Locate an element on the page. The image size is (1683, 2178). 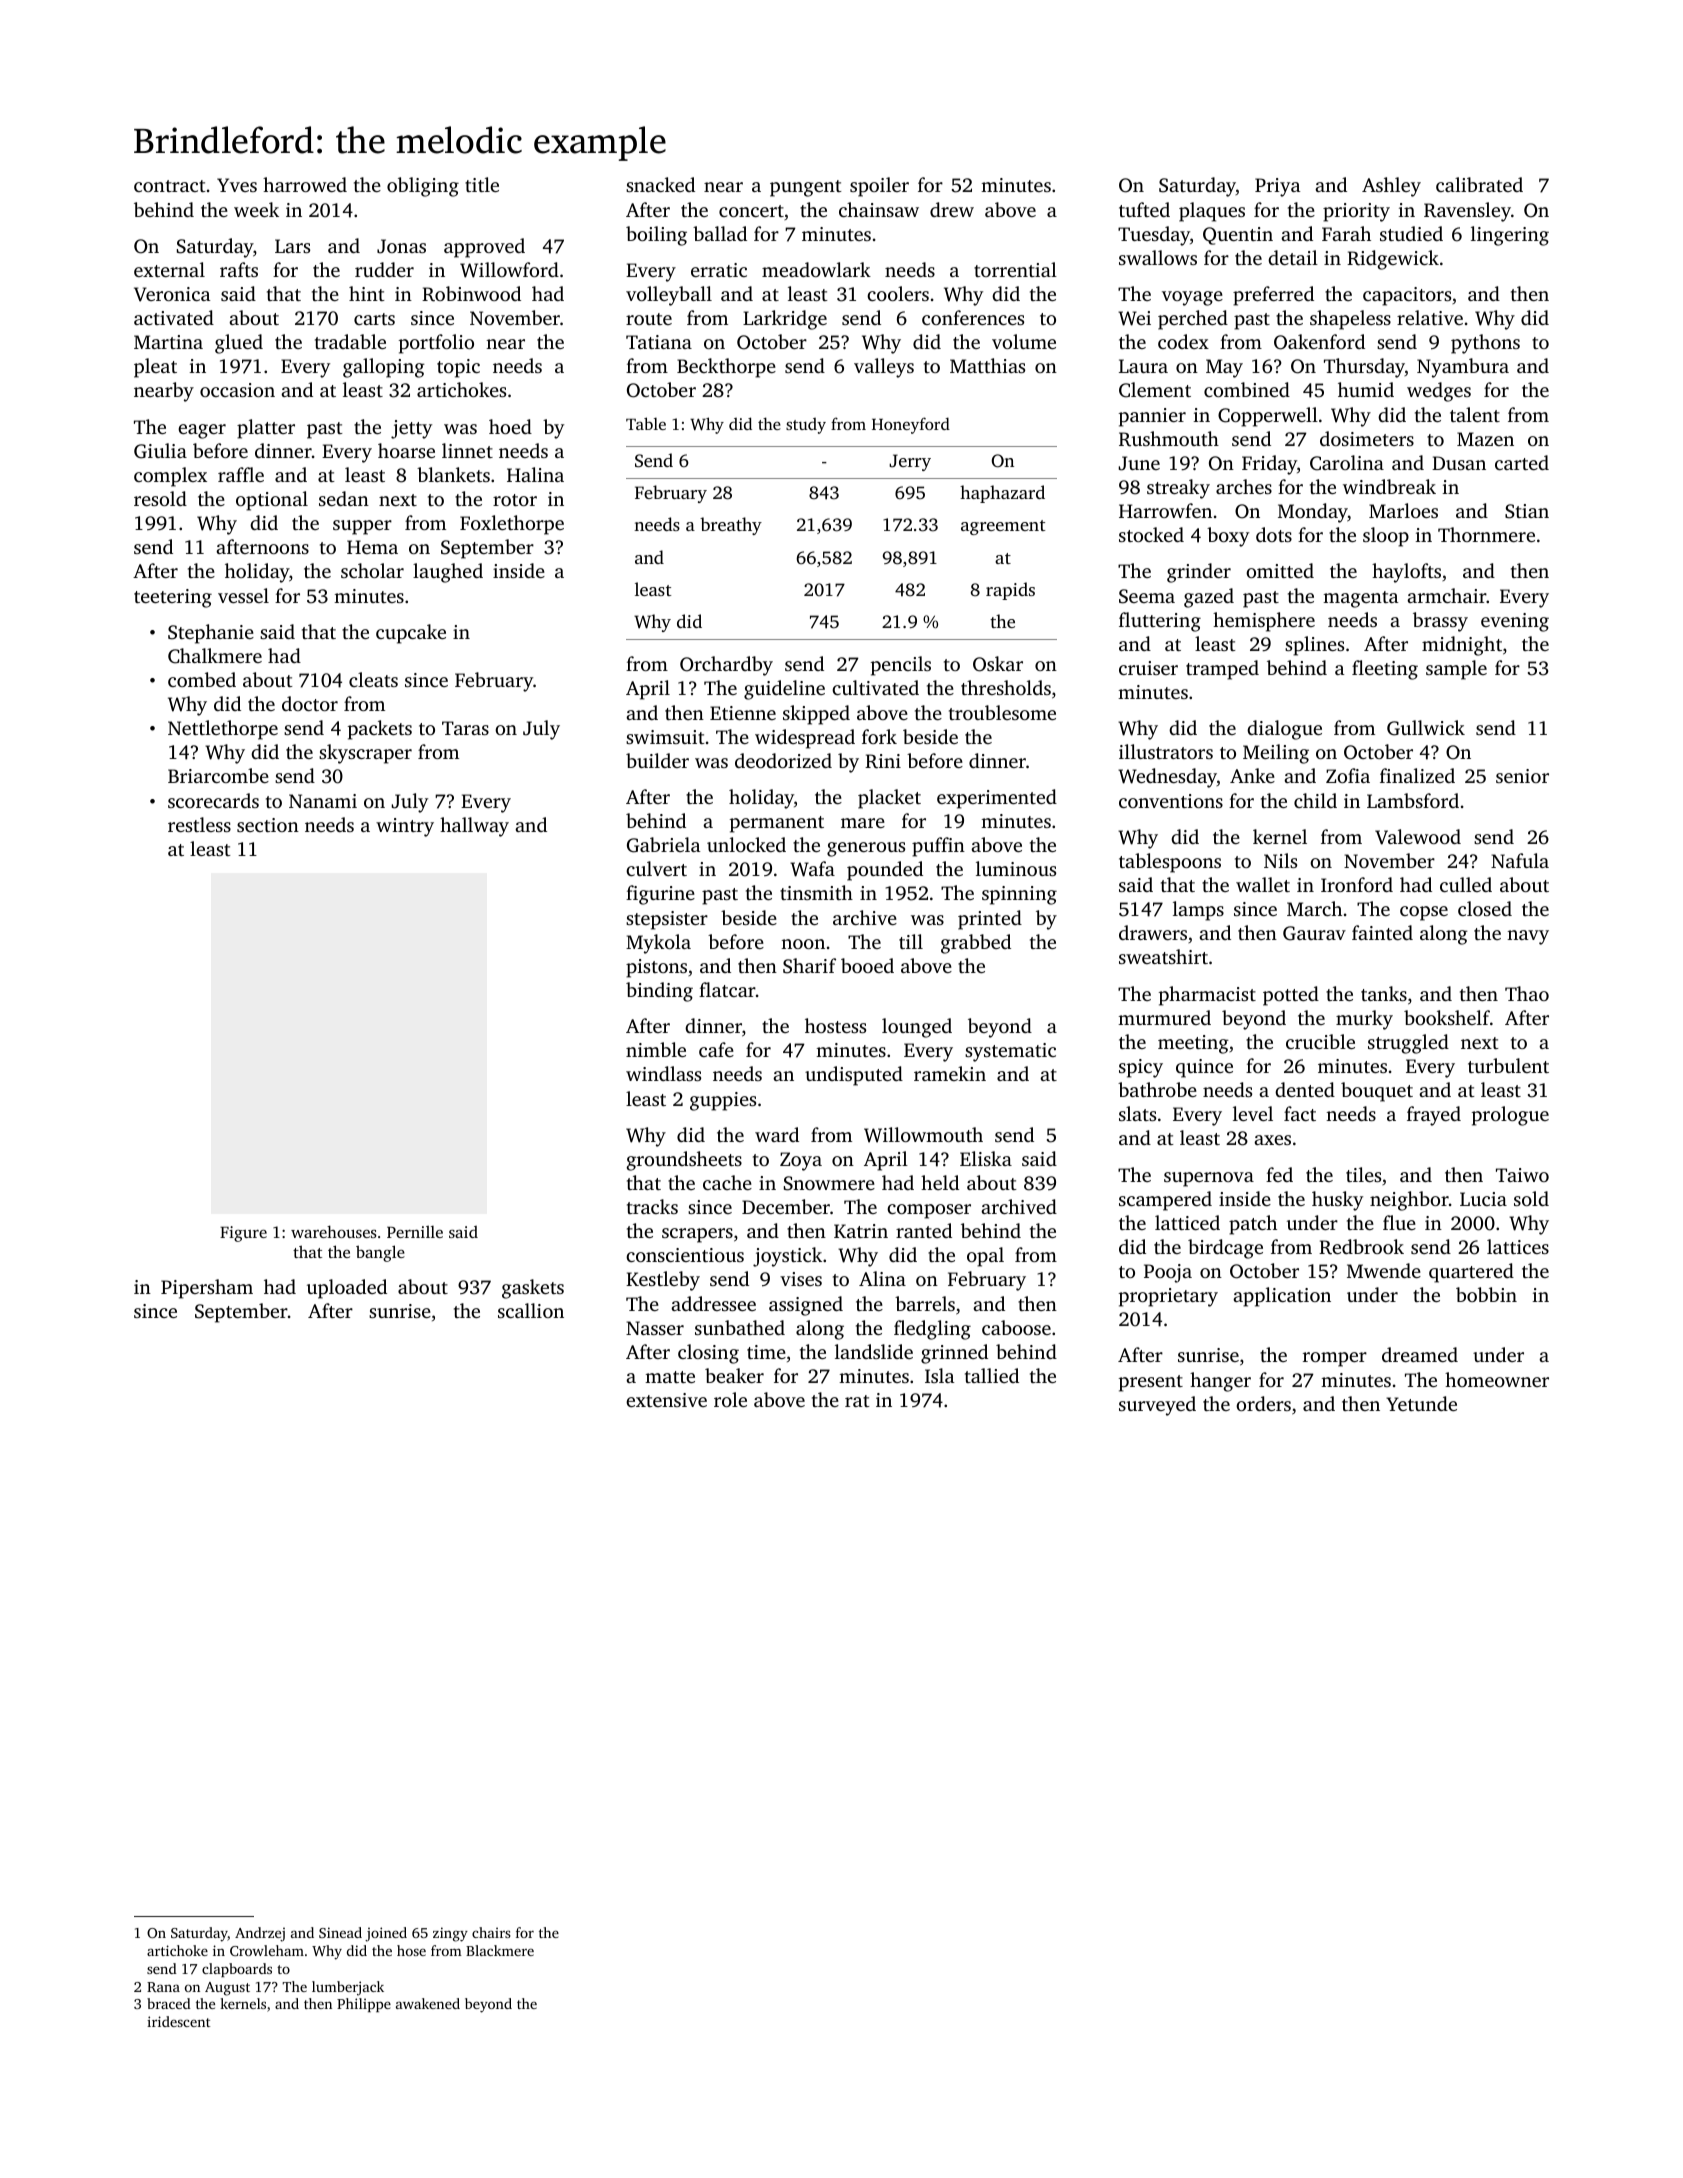
contract is located at coordinates (170, 186).
